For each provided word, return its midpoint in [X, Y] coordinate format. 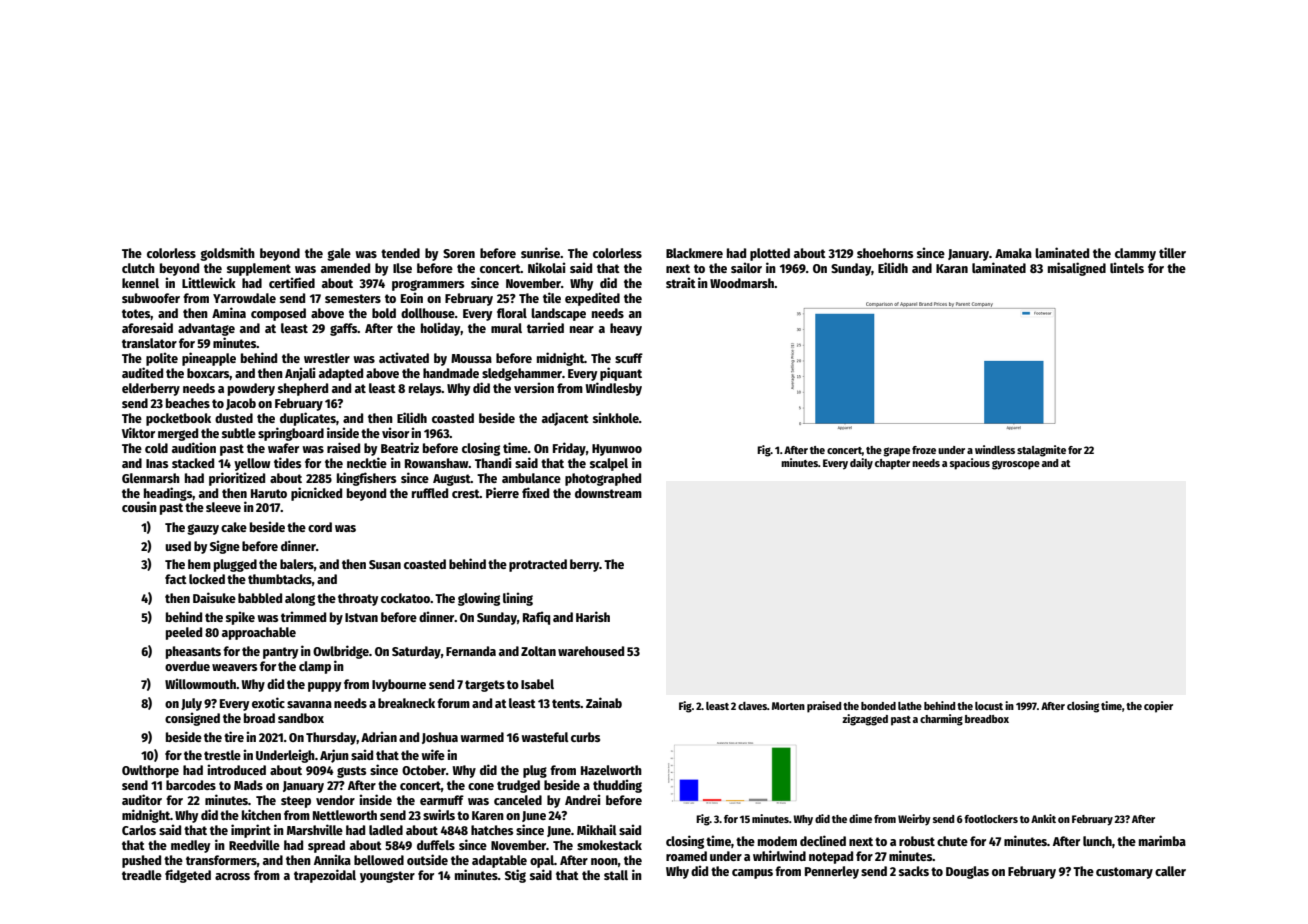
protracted [538, 565]
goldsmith [227, 254]
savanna [309, 704]
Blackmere [694, 253]
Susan [385, 564]
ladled [386, 830]
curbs [585, 737]
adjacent [565, 419]
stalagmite [1041, 451]
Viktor [138, 432]
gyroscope [1016, 465]
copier [1158, 707]
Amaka [1013, 253]
